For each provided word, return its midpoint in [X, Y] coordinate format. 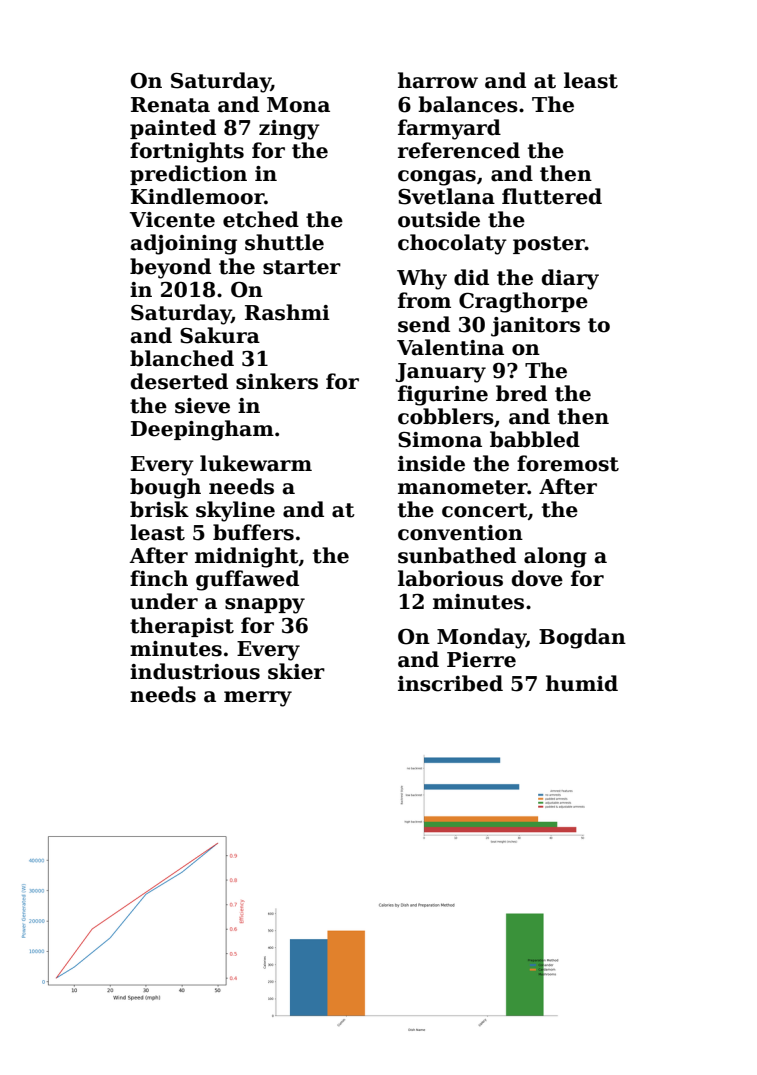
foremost [568, 463]
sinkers [277, 381]
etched [261, 219]
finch [159, 578]
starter [302, 267]
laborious [450, 578]
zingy [289, 130]
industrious [195, 671]
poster [549, 245]
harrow [438, 80]
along [555, 557]
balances [468, 104]
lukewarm [256, 463]
